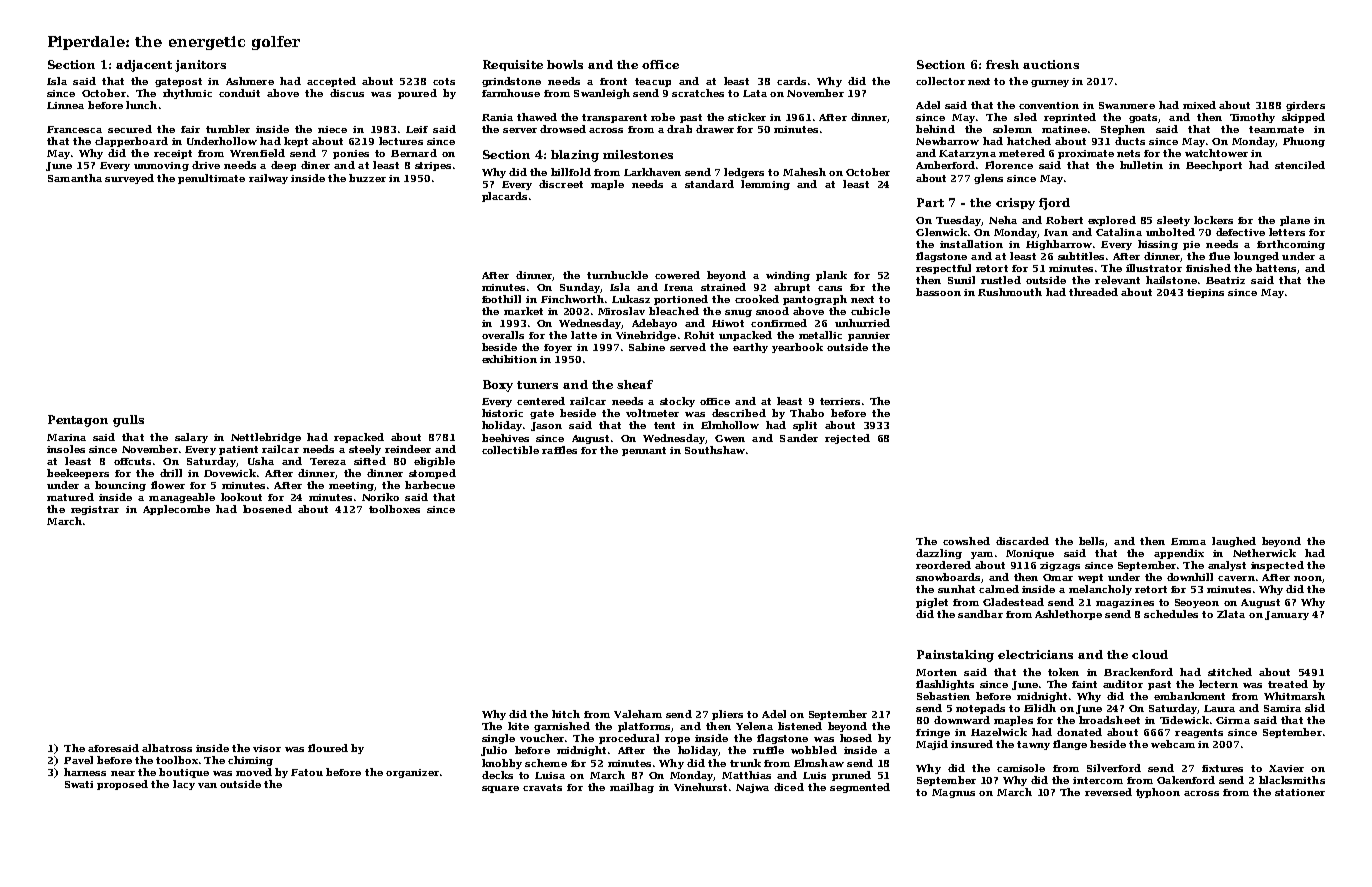 The height and width of the screenshot is (887, 1372). I want to click on stenciled, so click(1300, 165).
